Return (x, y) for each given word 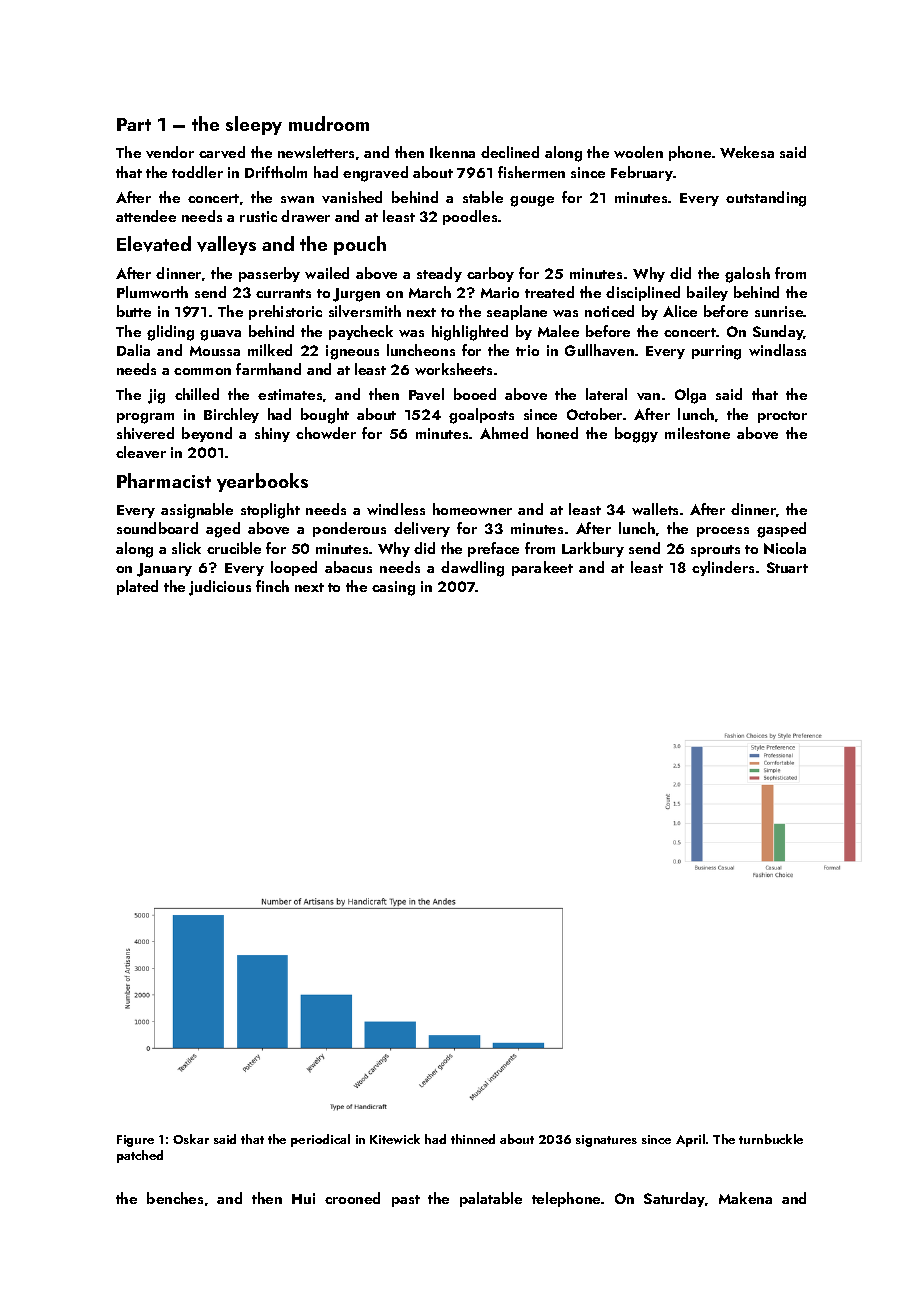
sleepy (254, 125)
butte (134, 311)
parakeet (542, 568)
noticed (609, 311)
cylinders (723, 568)
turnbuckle (771, 1139)
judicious (220, 588)
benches (175, 1198)
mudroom (329, 123)
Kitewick (395, 1139)
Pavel (426, 394)
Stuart (787, 567)
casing (393, 588)
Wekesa (747, 152)
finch (272, 586)
